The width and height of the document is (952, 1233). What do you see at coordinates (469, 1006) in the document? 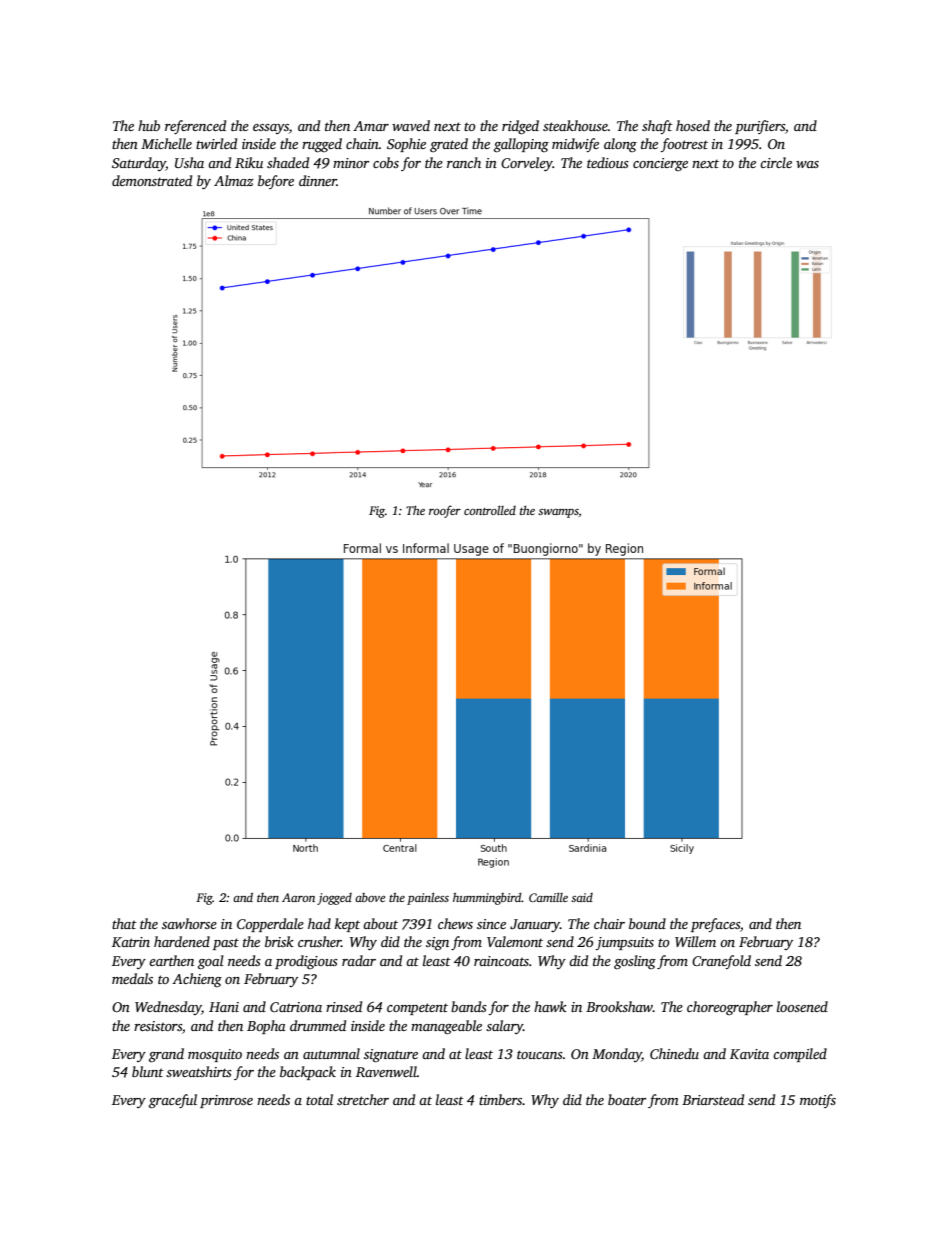
I see `bands` at bounding box center [469, 1006].
